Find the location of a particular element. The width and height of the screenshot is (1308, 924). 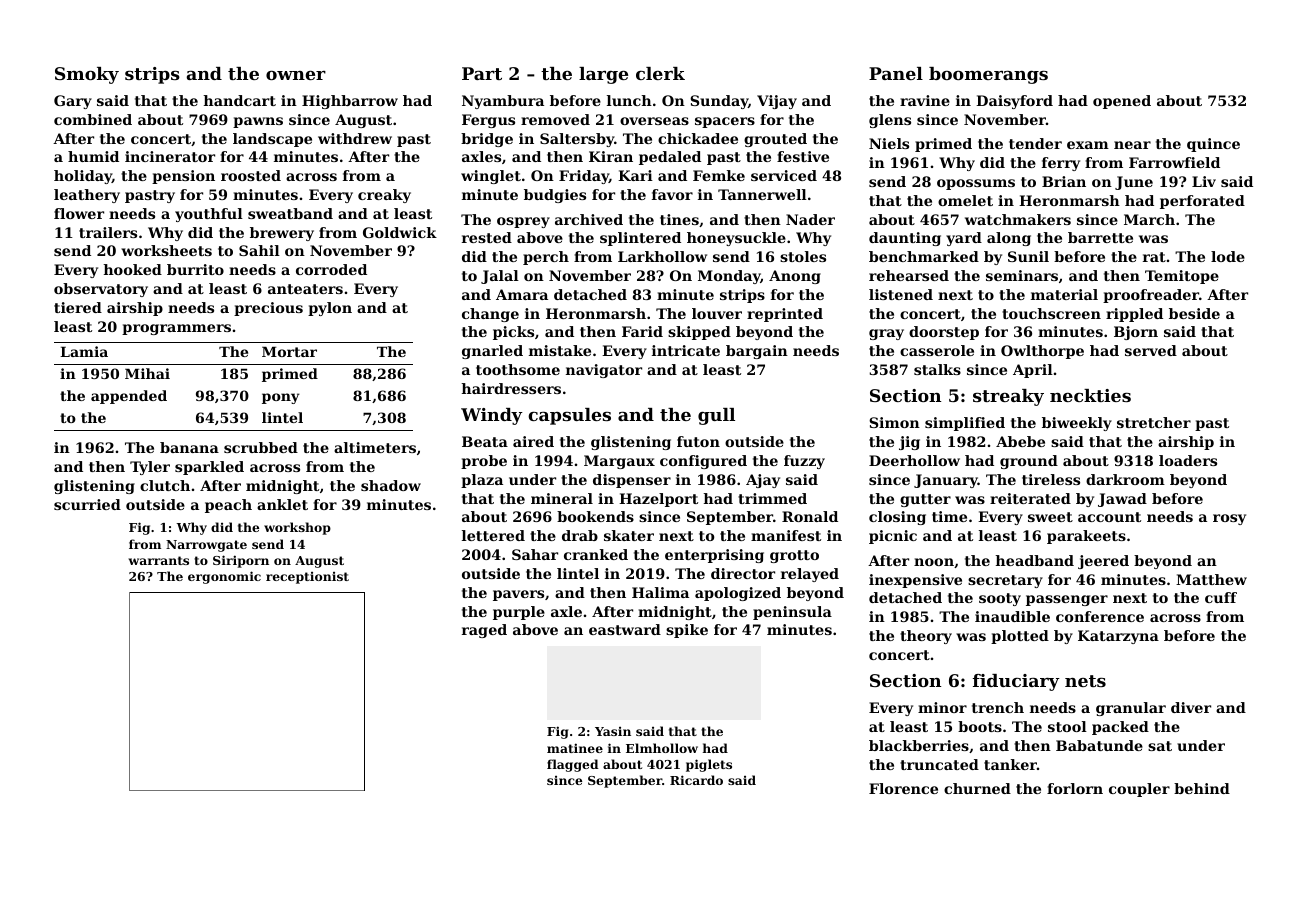

noon is located at coordinates (934, 562).
